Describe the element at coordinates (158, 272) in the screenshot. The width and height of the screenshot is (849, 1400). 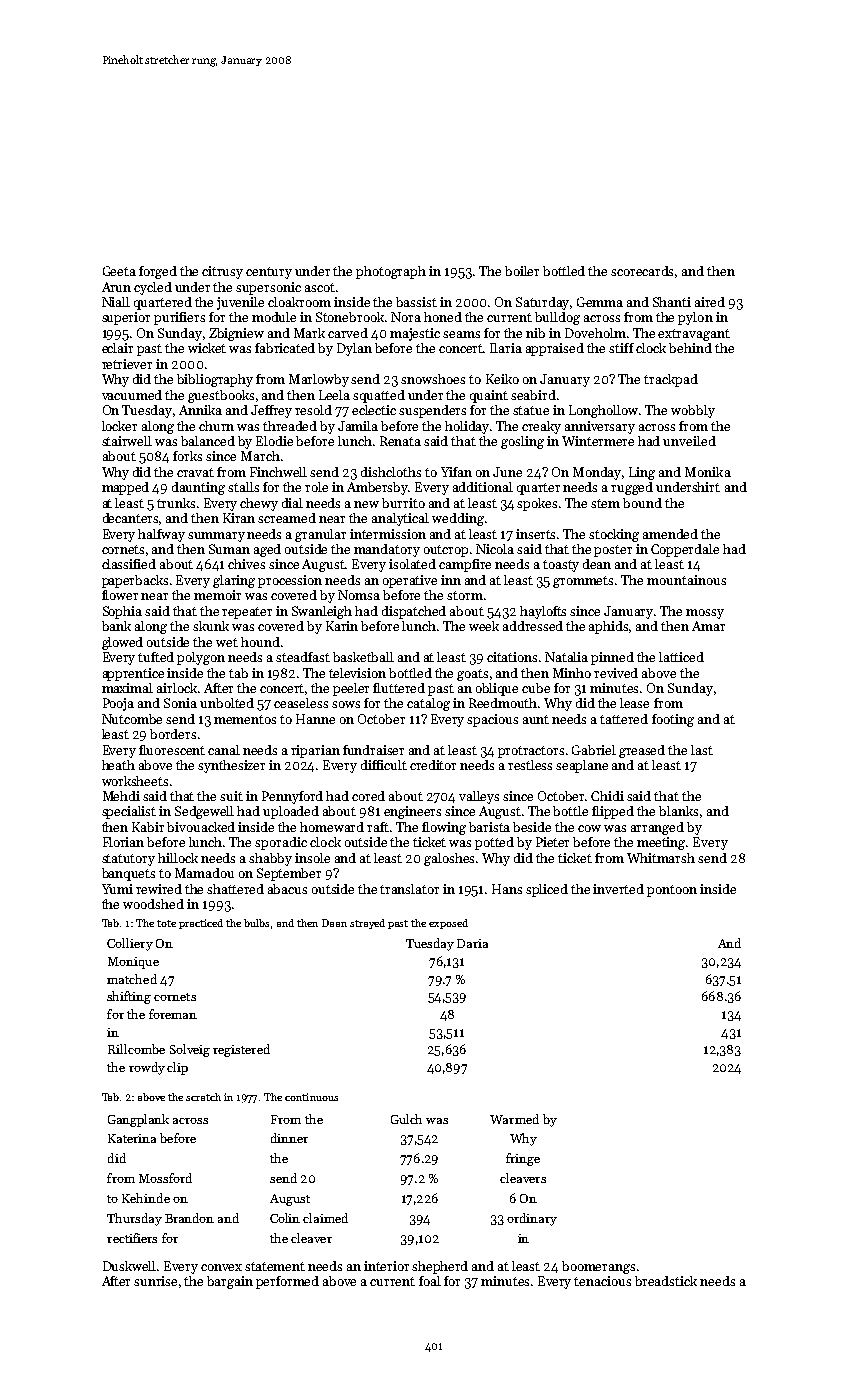
I see `forged` at that location.
